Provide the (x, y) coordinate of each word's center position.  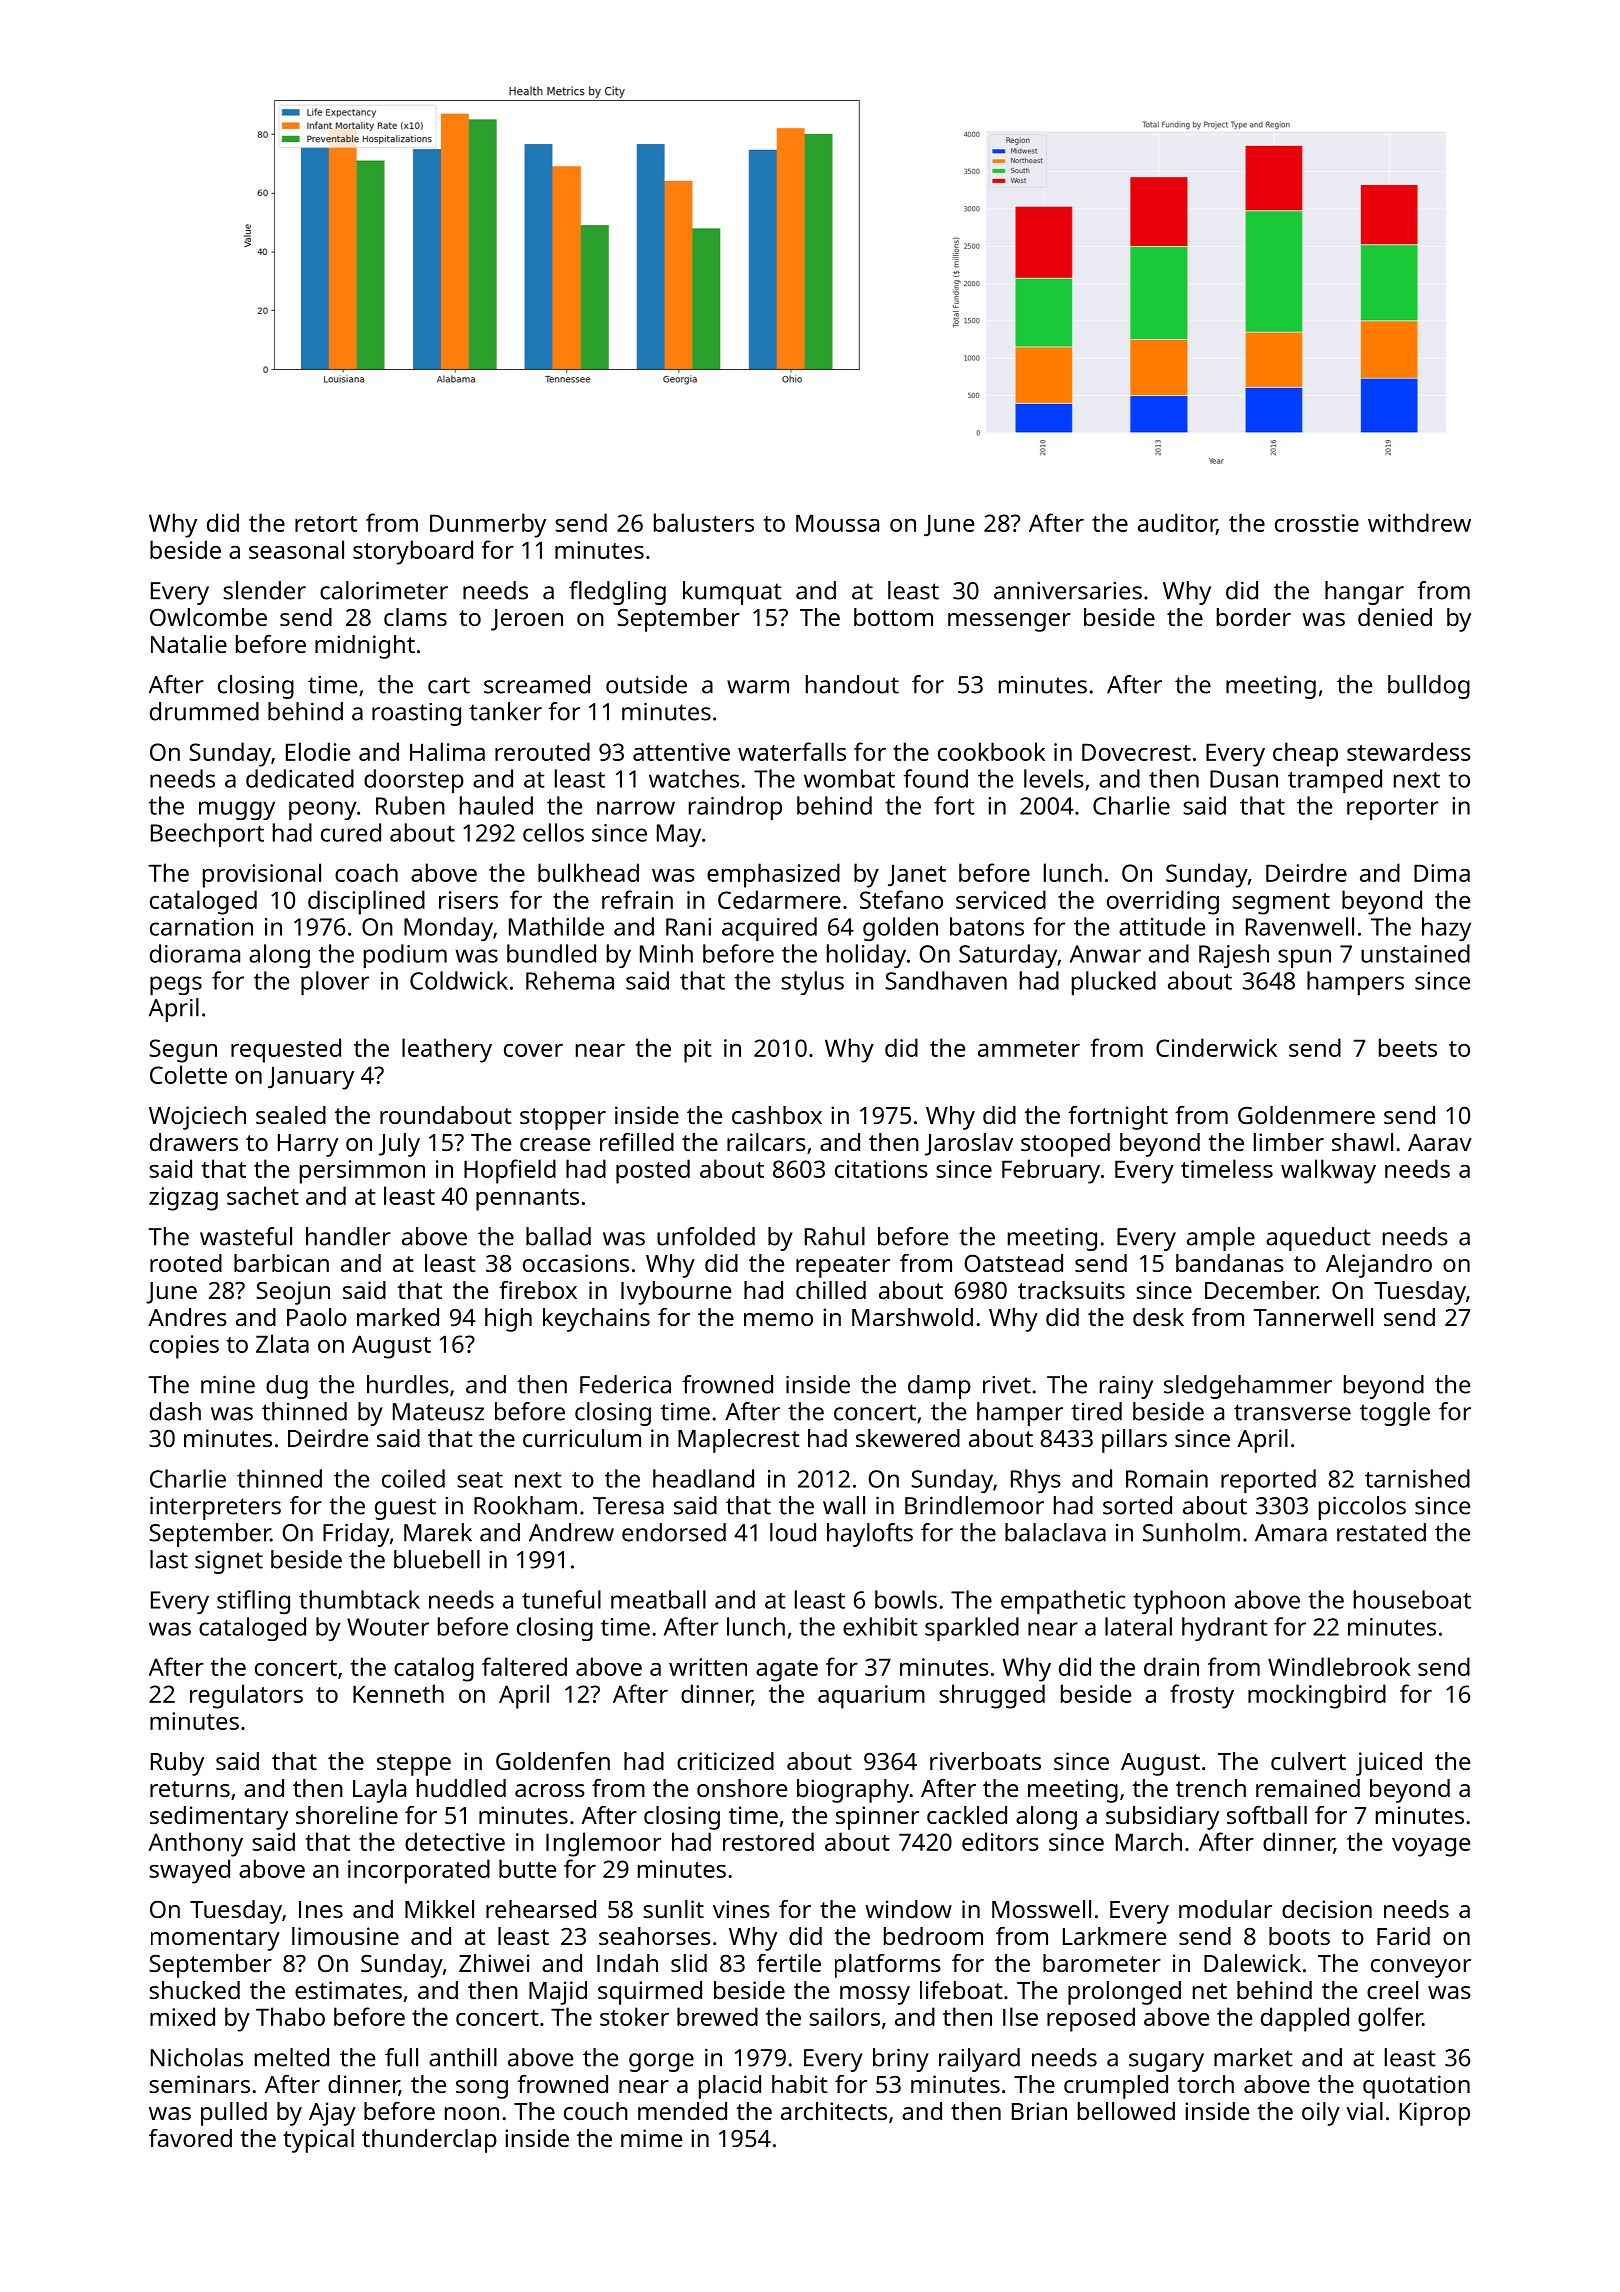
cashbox (777, 1115)
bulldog (1429, 687)
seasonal (296, 549)
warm (758, 687)
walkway (1328, 1171)
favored (190, 2138)
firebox (538, 1290)
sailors (844, 2016)
